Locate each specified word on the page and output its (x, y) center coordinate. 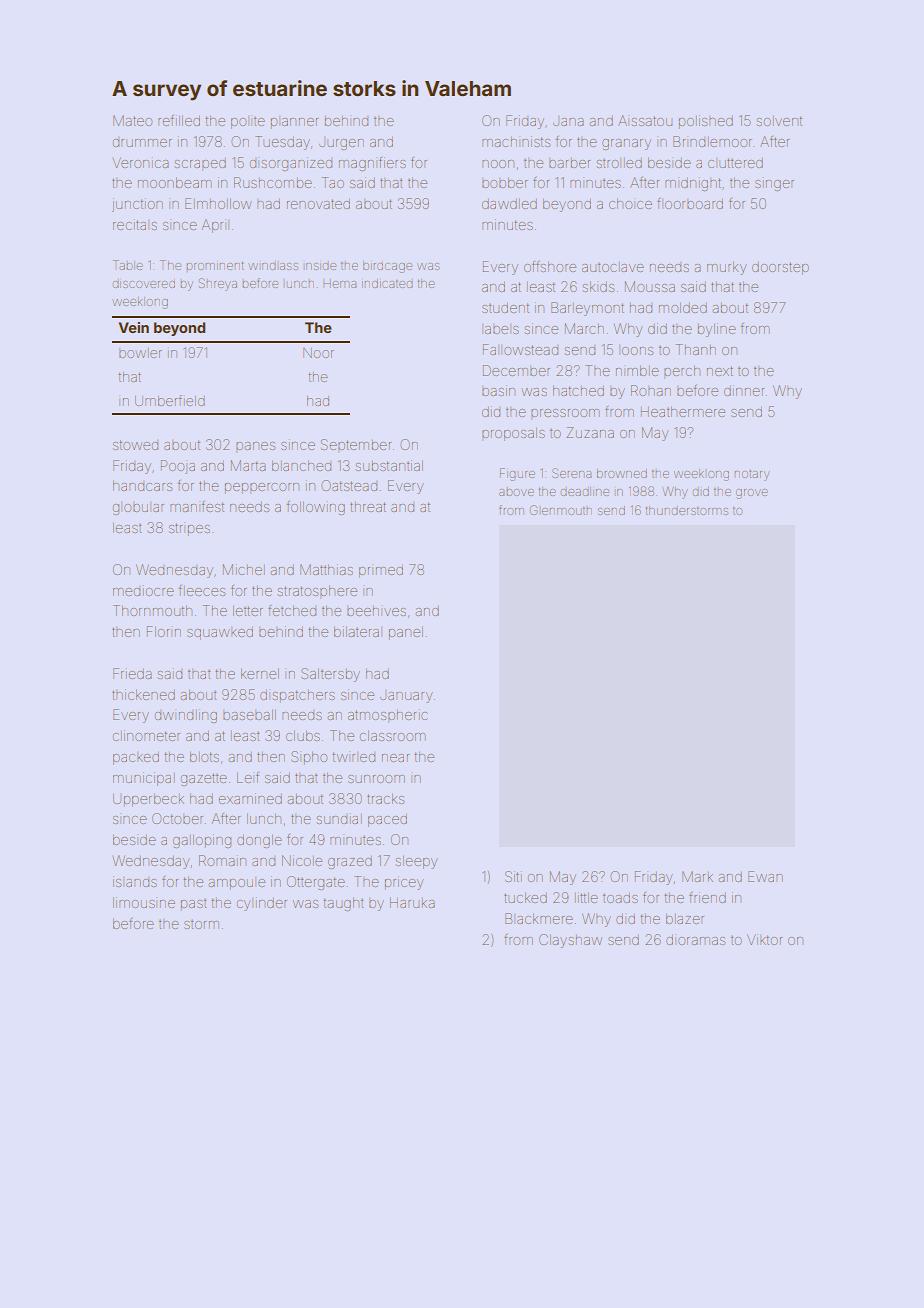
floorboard (690, 203)
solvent (779, 121)
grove (752, 494)
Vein (134, 327)
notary (752, 475)
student (505, 308)
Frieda (132, 673)
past (193, 903)
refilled (179, 120)
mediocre (143, 591)
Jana (568, 121)
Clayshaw (570, 941)
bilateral (358, 632)
